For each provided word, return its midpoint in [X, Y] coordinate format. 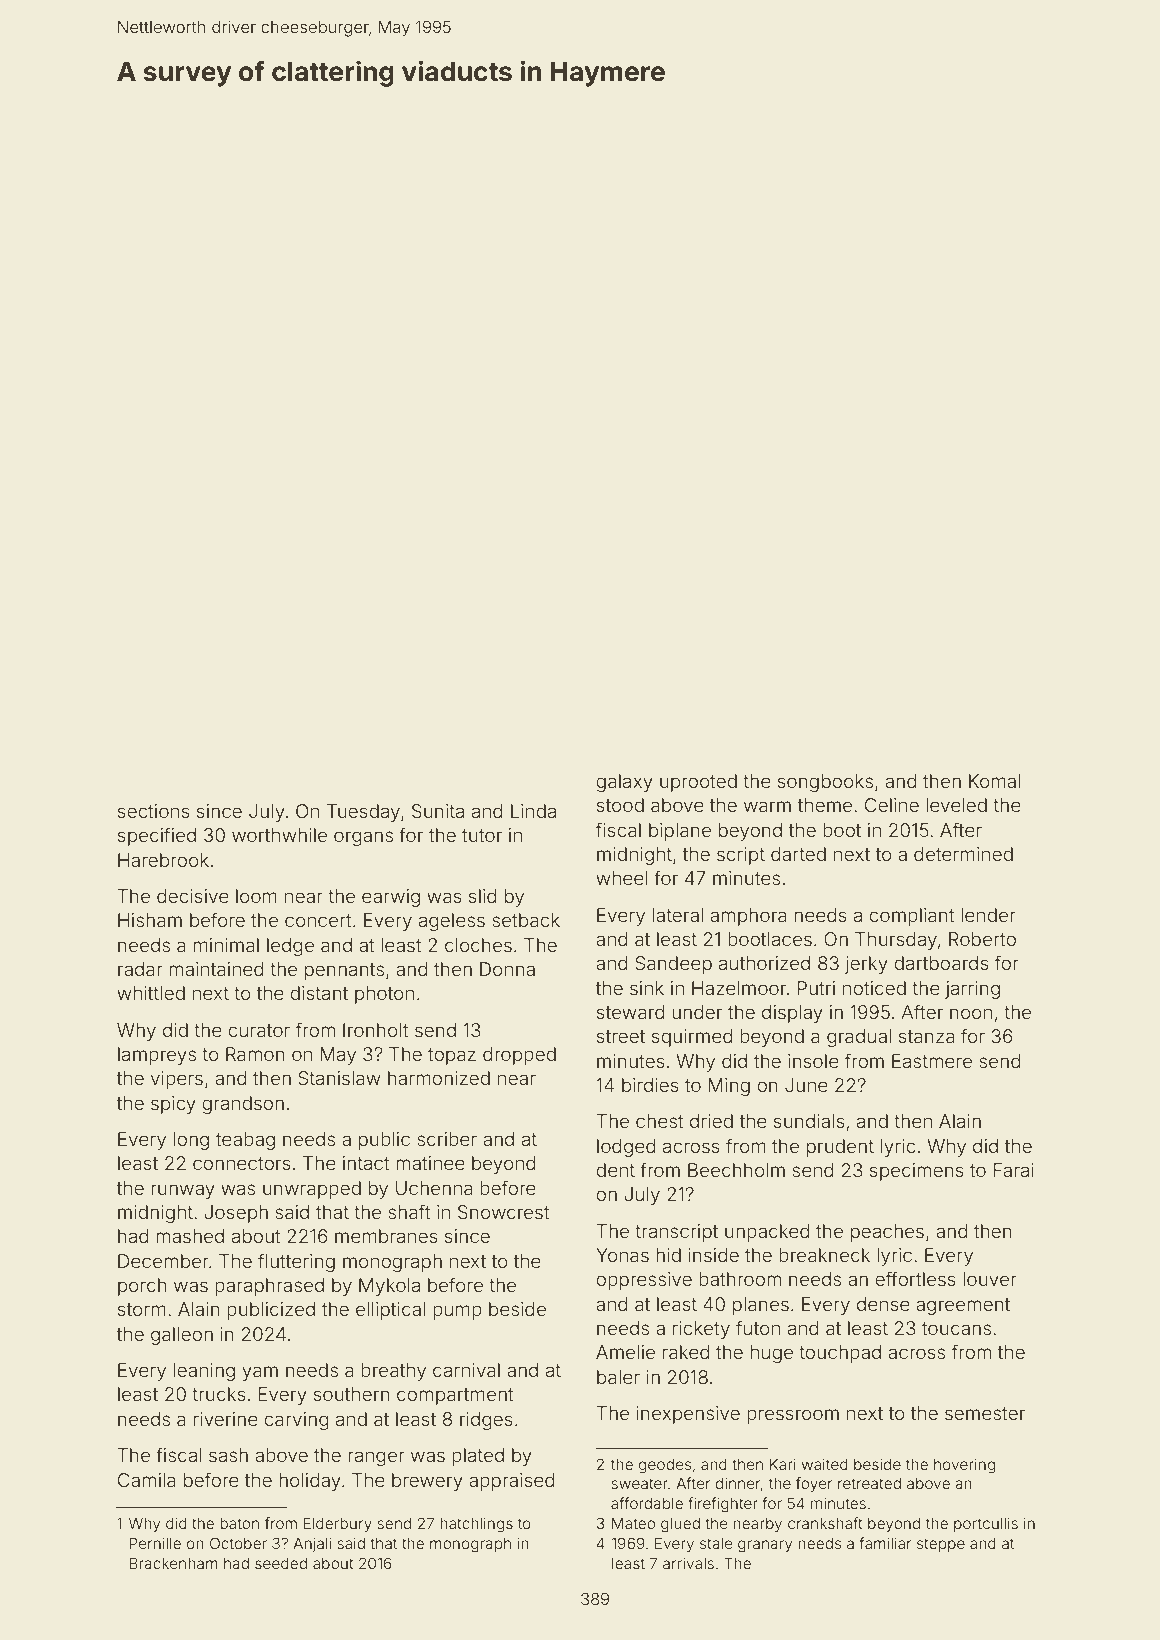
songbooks [825, 783]
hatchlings [476, 1525]
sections [154, 811]
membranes [386, 1236]
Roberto [982, 939]
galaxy [624, 783]
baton [239, 1523]
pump [457, 1312]
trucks [219, 1394]
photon [384, 995]
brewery [427, 1482]
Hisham [150, 920]
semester [985, 1413]
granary [765, 1546]
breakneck [824, 1255]
